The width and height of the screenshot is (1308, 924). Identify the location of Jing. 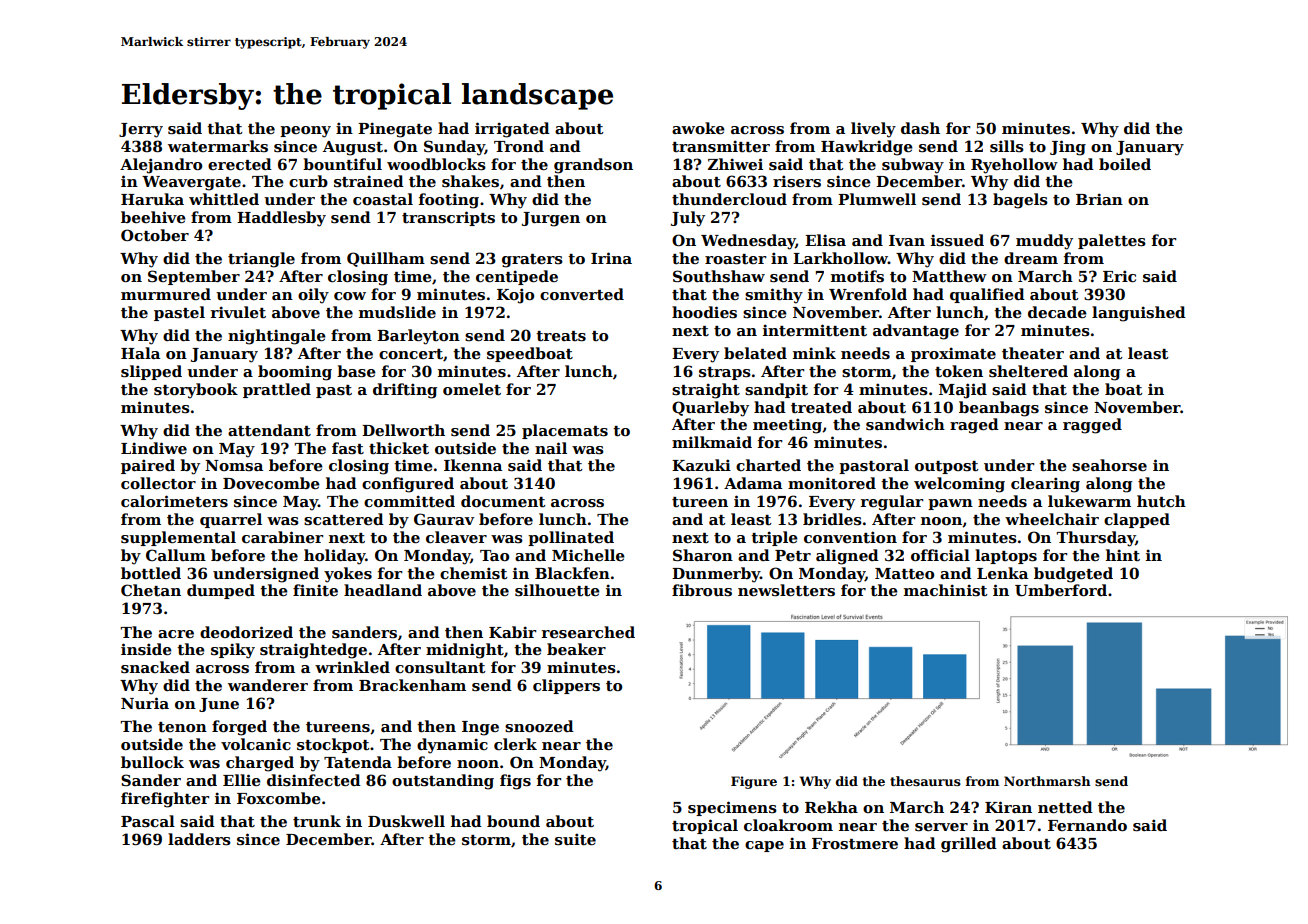
(1068, 148).
